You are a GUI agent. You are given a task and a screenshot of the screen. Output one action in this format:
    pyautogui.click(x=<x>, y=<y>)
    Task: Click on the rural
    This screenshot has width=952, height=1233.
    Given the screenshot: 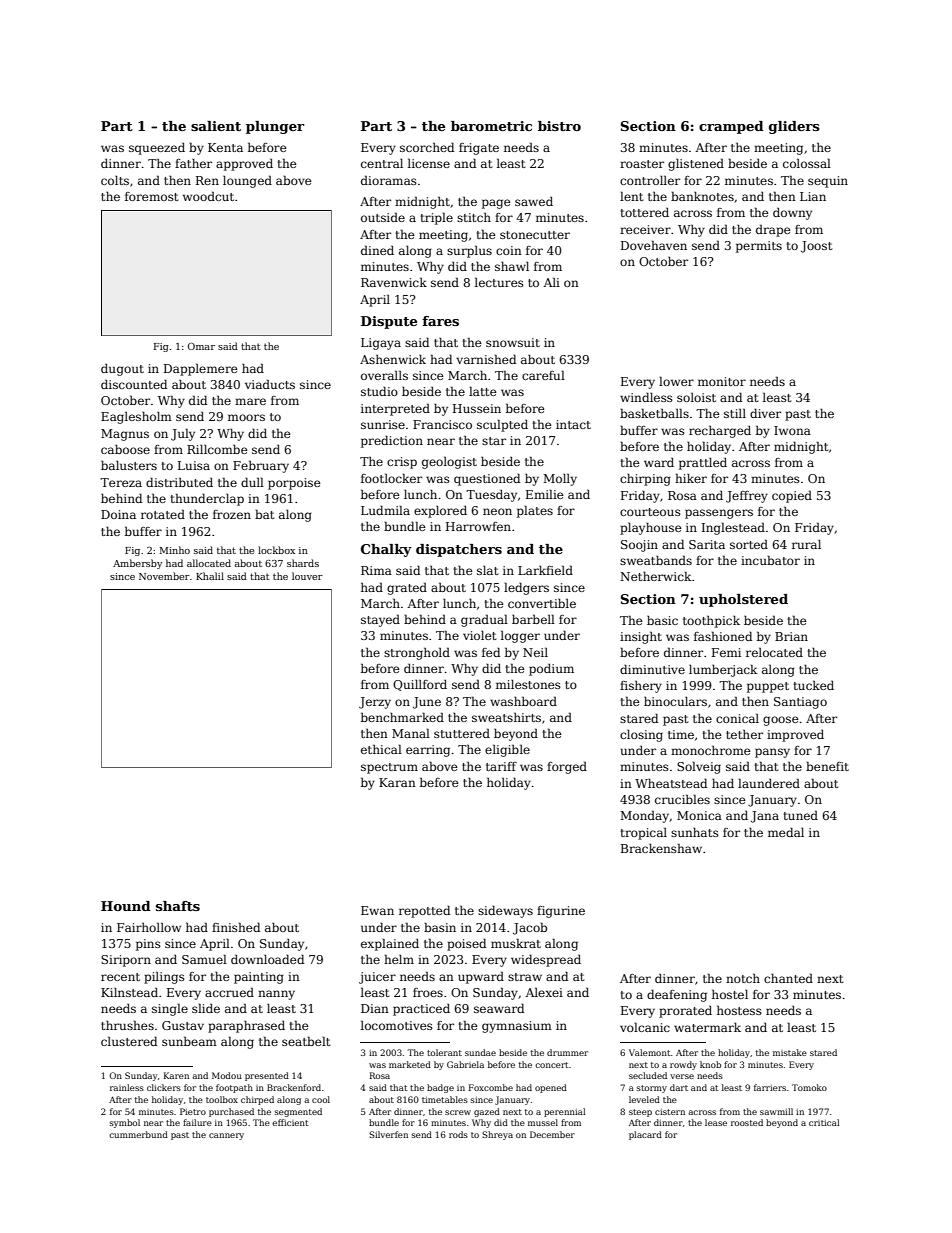 What is the action you would take?
    pyautogui.click(x=806, y=544)
